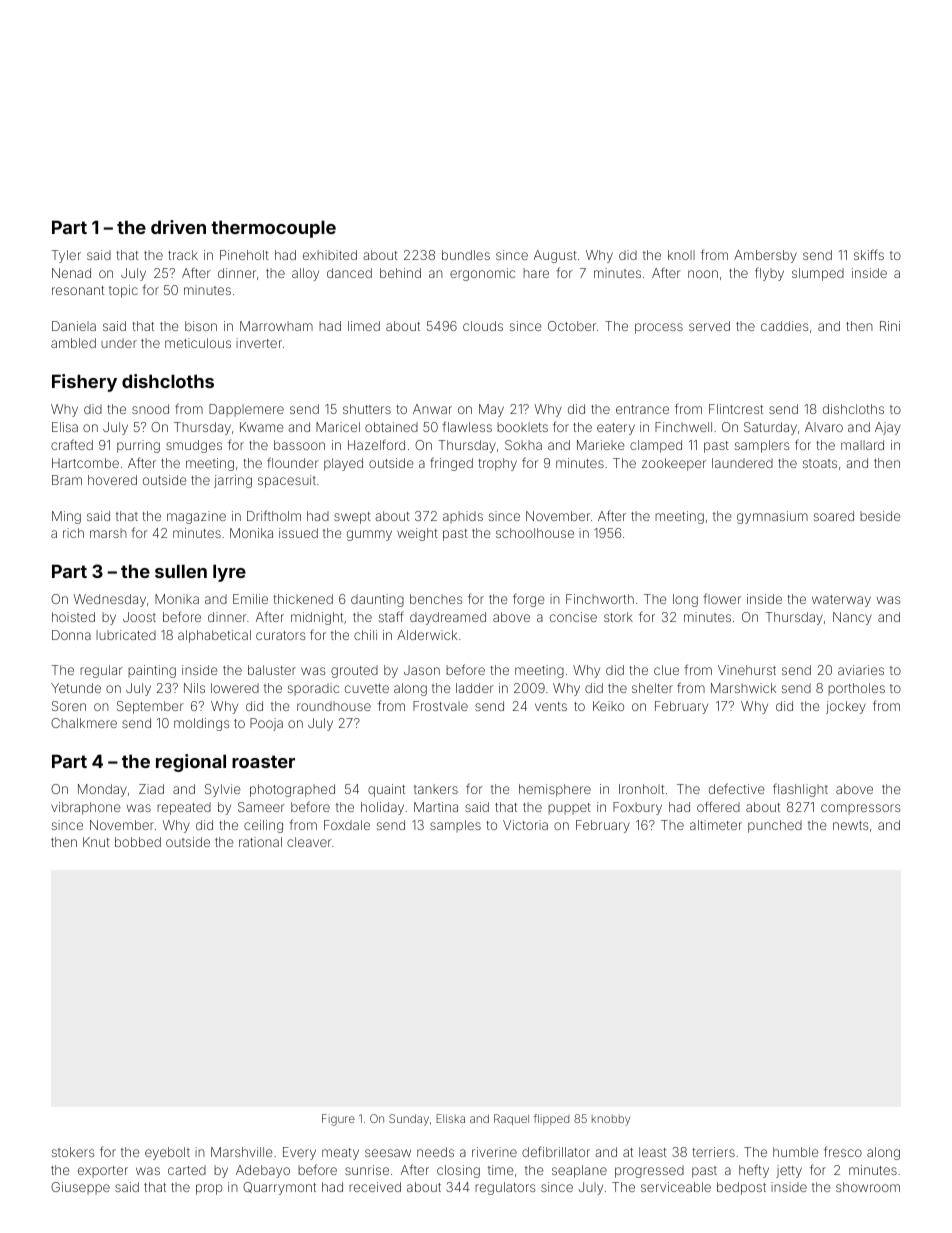 This document has height=1233, width=952. I want to click on stokers, so click(73, 1152).
